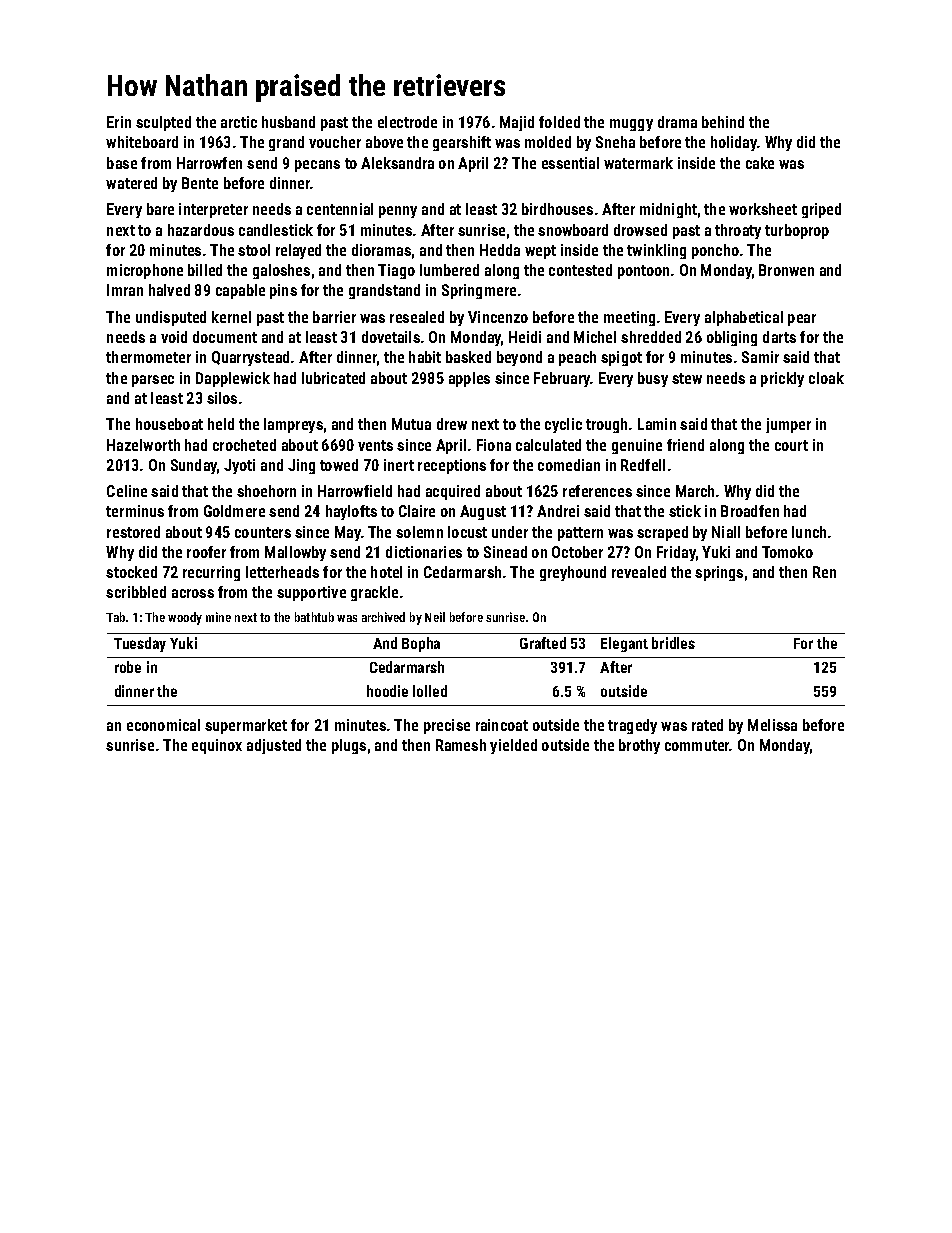 This image has height=1233, width=952. What do you see at coordinates (734, 143) in the image?
I see `holiday` at bounding box center [734, 143].
